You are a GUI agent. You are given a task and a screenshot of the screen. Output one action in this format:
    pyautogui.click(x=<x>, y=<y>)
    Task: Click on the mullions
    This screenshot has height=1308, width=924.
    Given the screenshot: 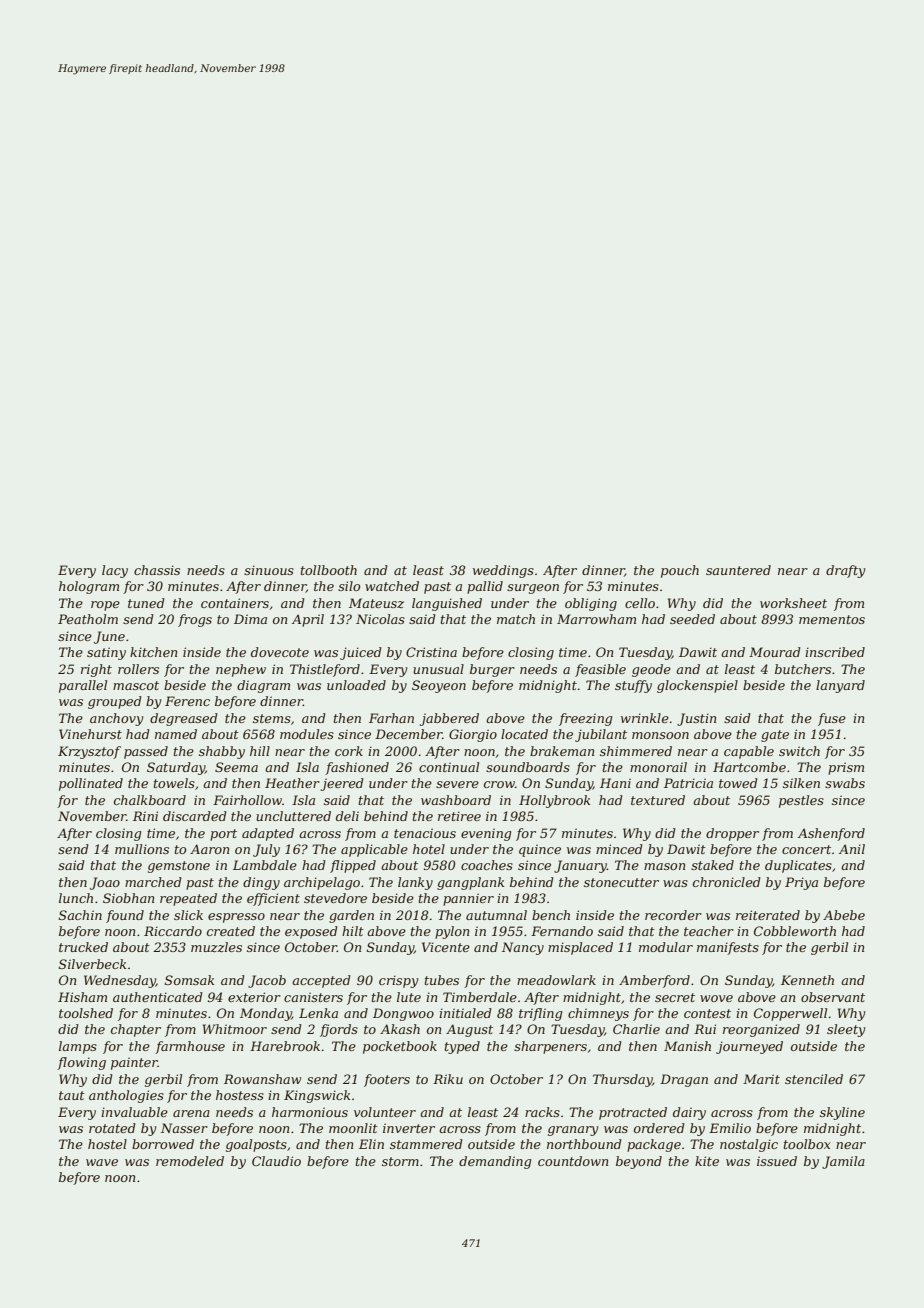 What is the action you would take?
    pyautogui.click(x=142, y=849)
